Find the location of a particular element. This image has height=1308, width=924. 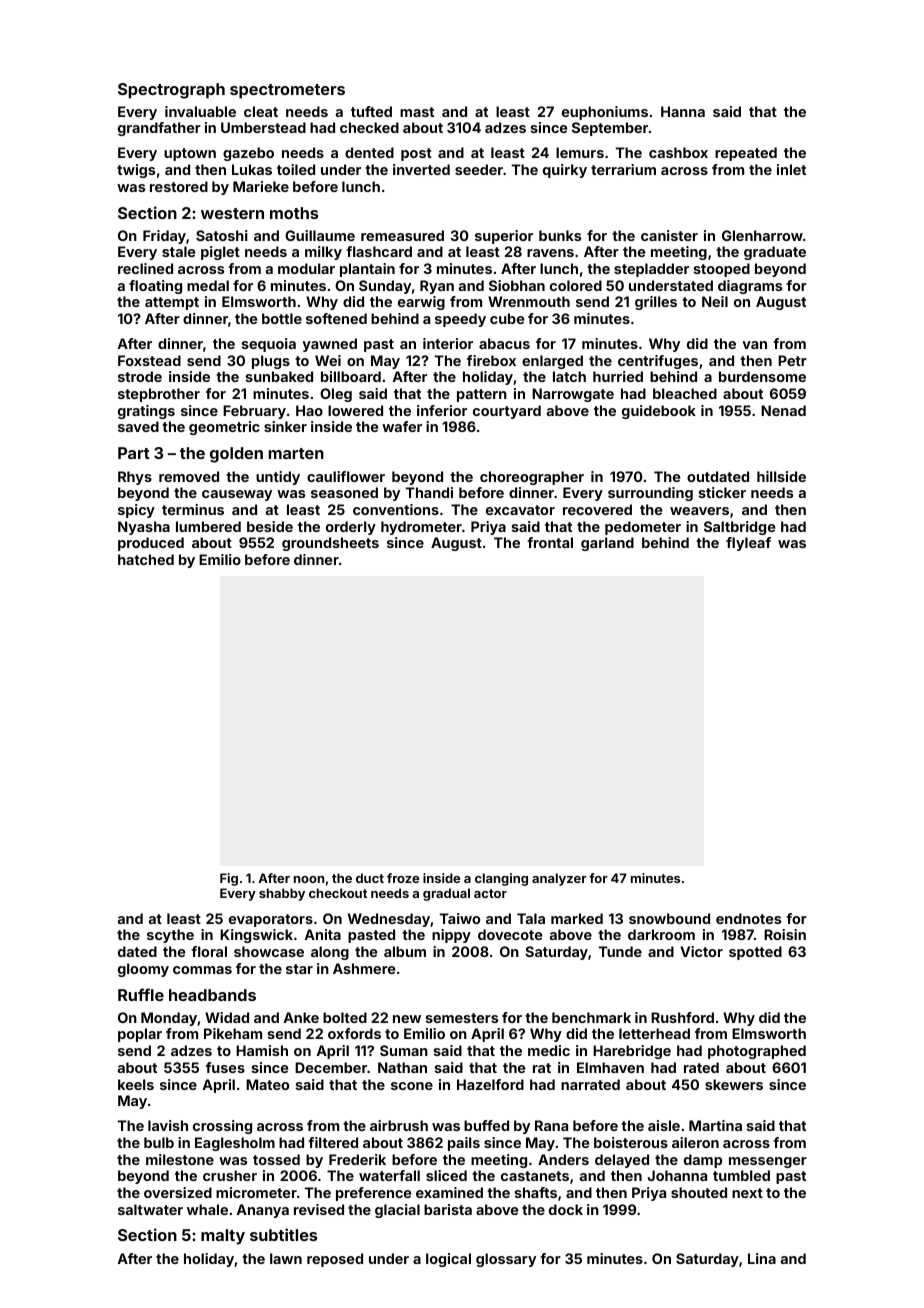

groundsheets is located at coordinates (330, 544).
